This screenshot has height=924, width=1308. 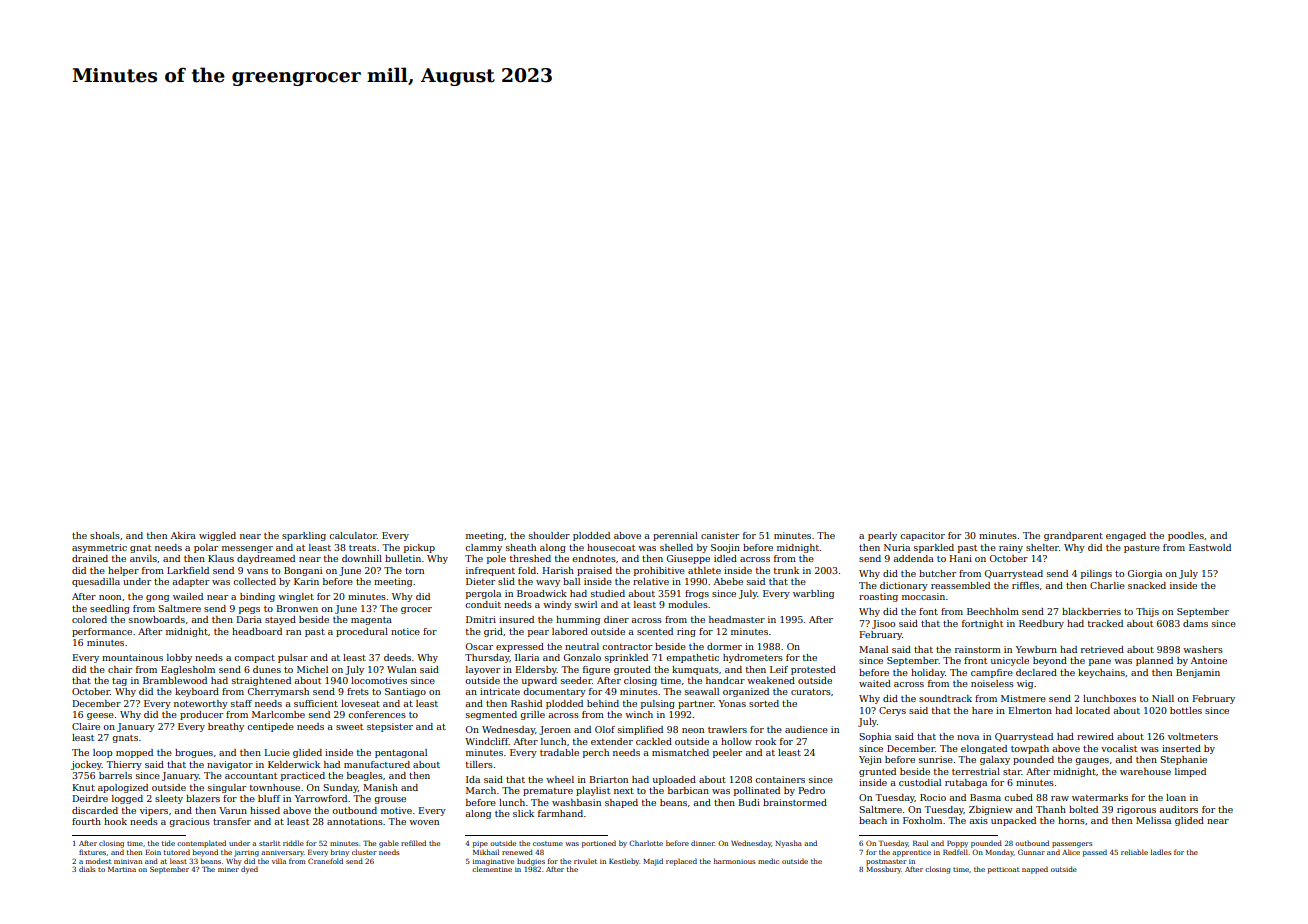 What do you see at coordinates (1096, 574) in the screenshot?
I see `pilings` at bounding box center [1096, 574].
